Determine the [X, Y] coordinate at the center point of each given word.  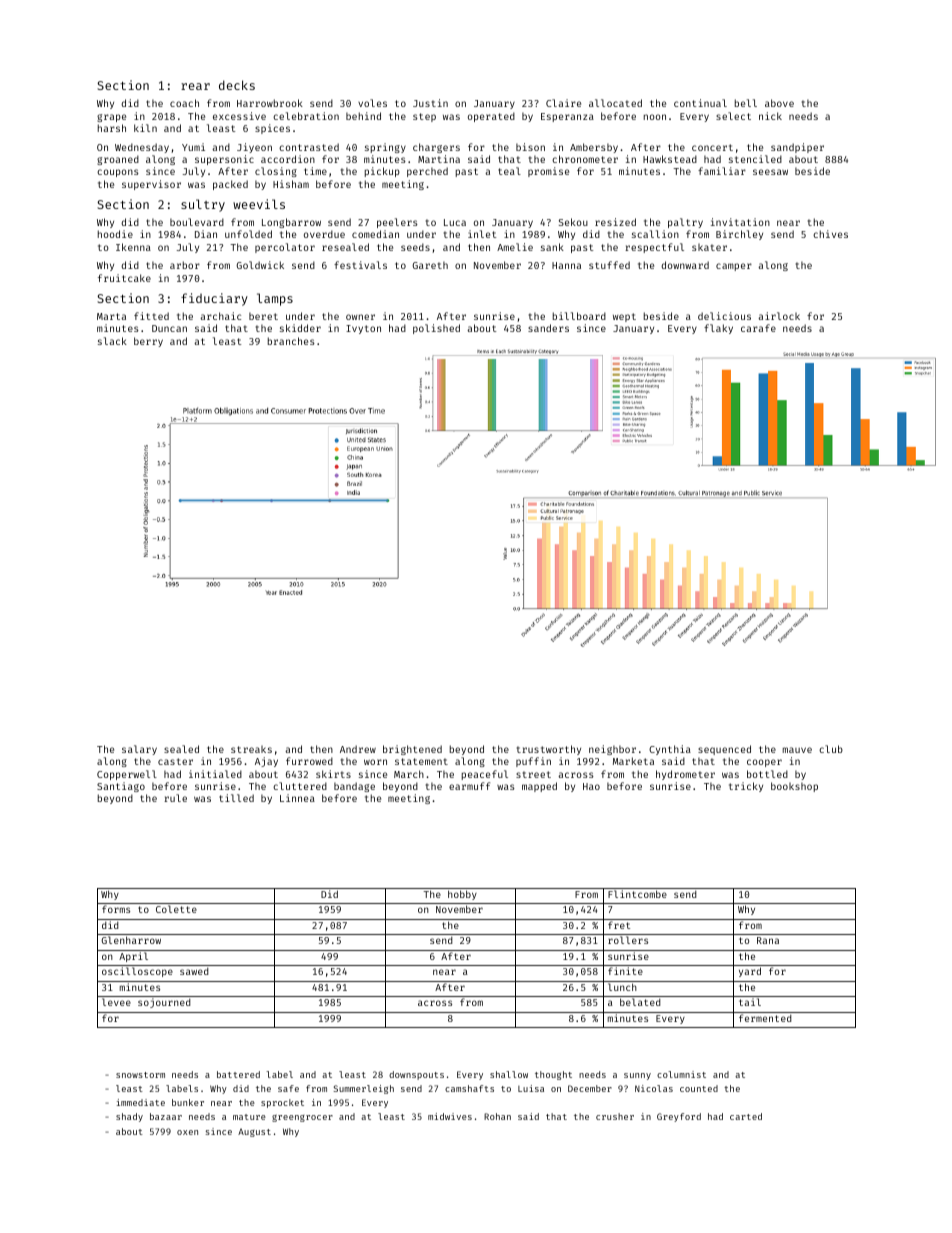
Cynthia [670, 750]
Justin [430, 103]
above [779, 103]
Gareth [430, 265]
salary [139, 750]
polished [436, 329]
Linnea [297, 798]
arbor [185, 265]
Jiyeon [254, 148]
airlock [779, 316]
